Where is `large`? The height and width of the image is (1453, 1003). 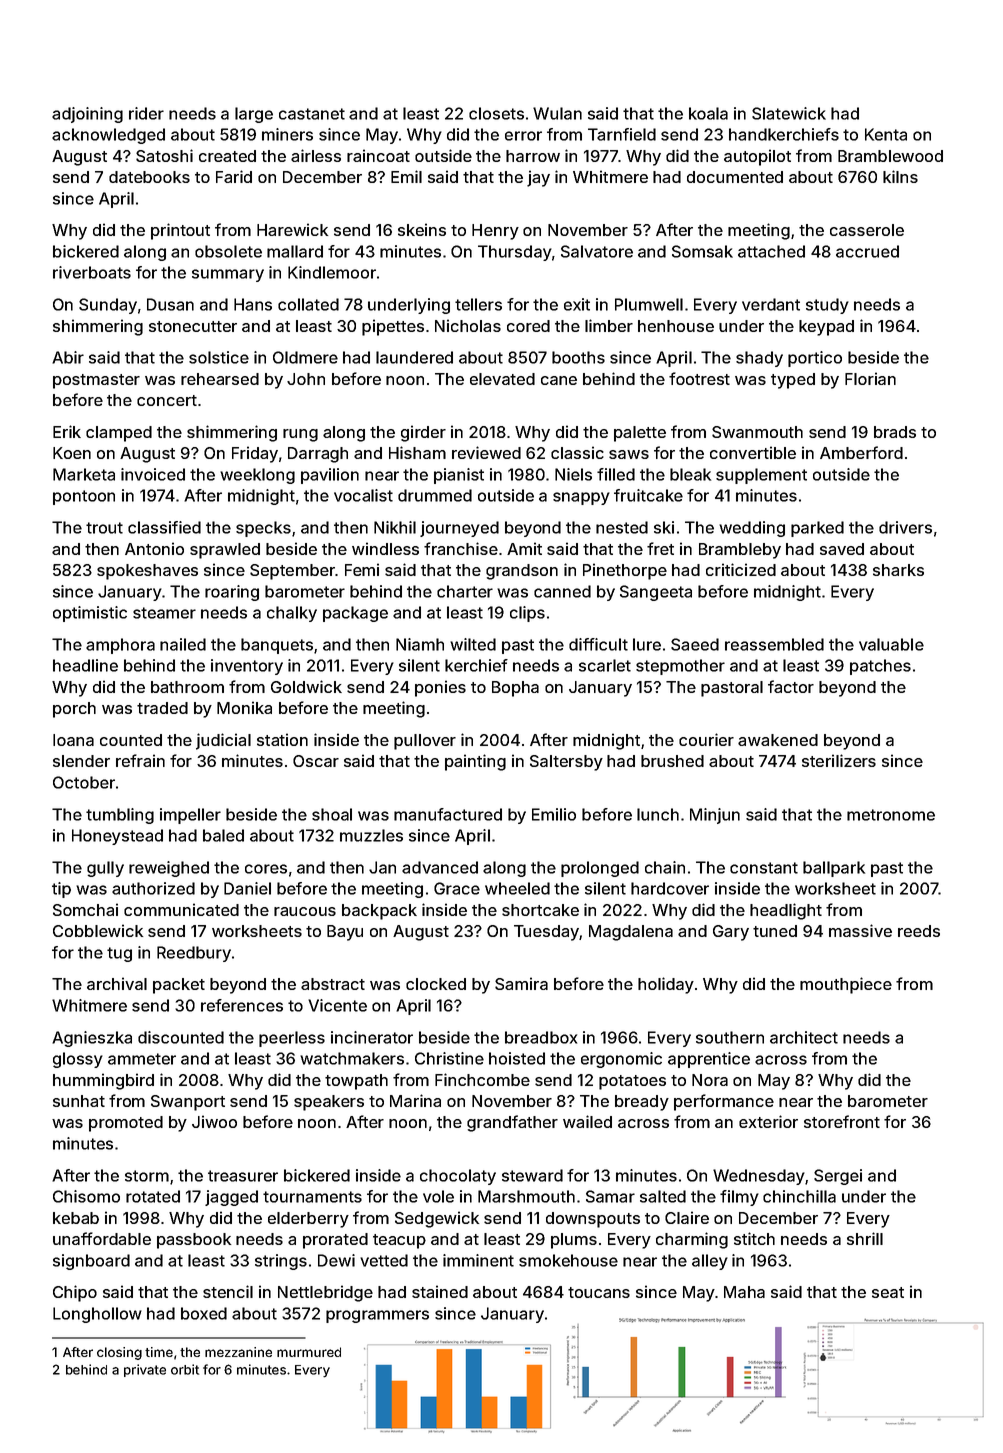 large is located at coordinates (254, 115).
